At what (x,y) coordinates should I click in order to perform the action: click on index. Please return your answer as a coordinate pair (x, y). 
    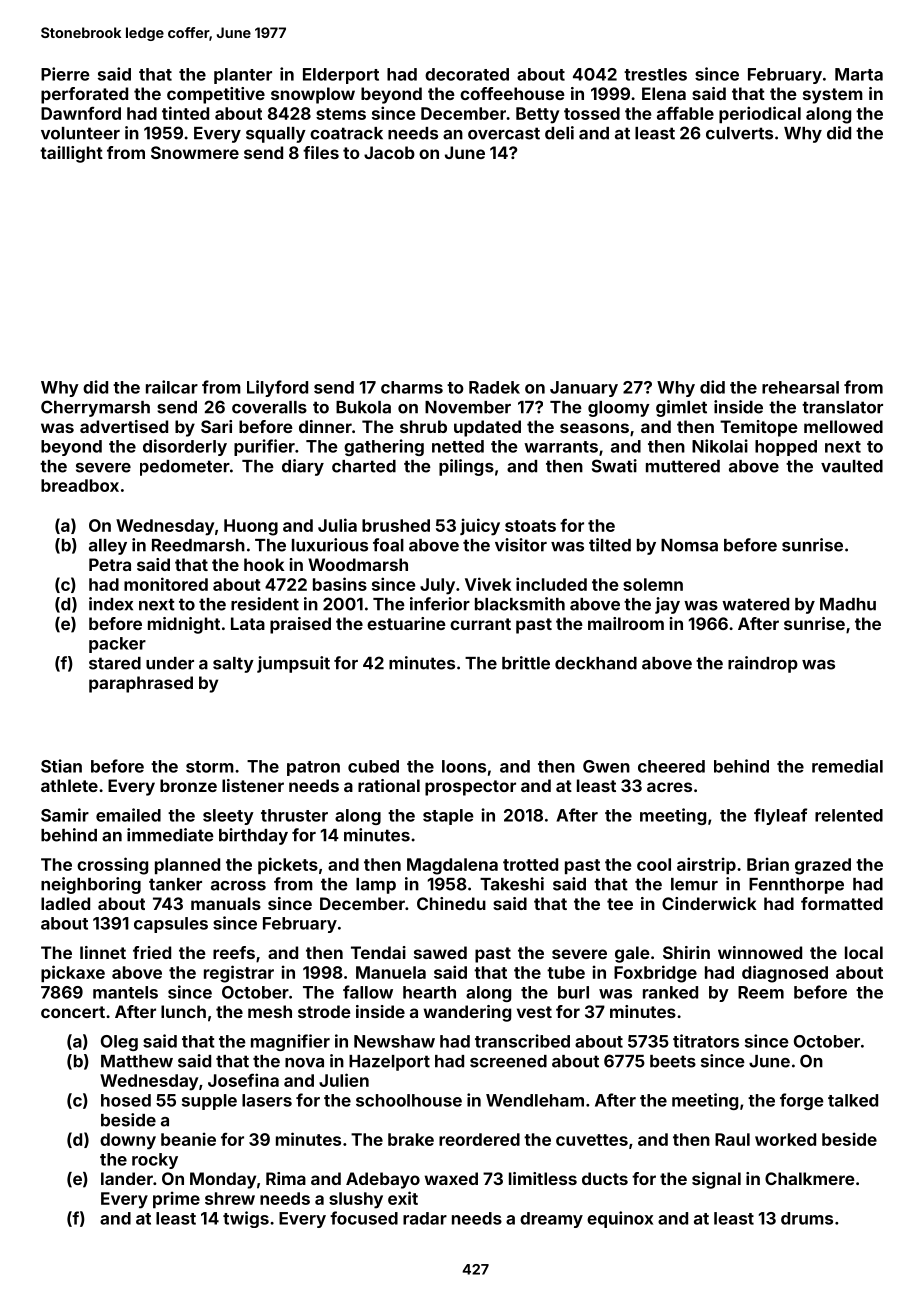
    Looking at the image, I should click on (111, 604).
